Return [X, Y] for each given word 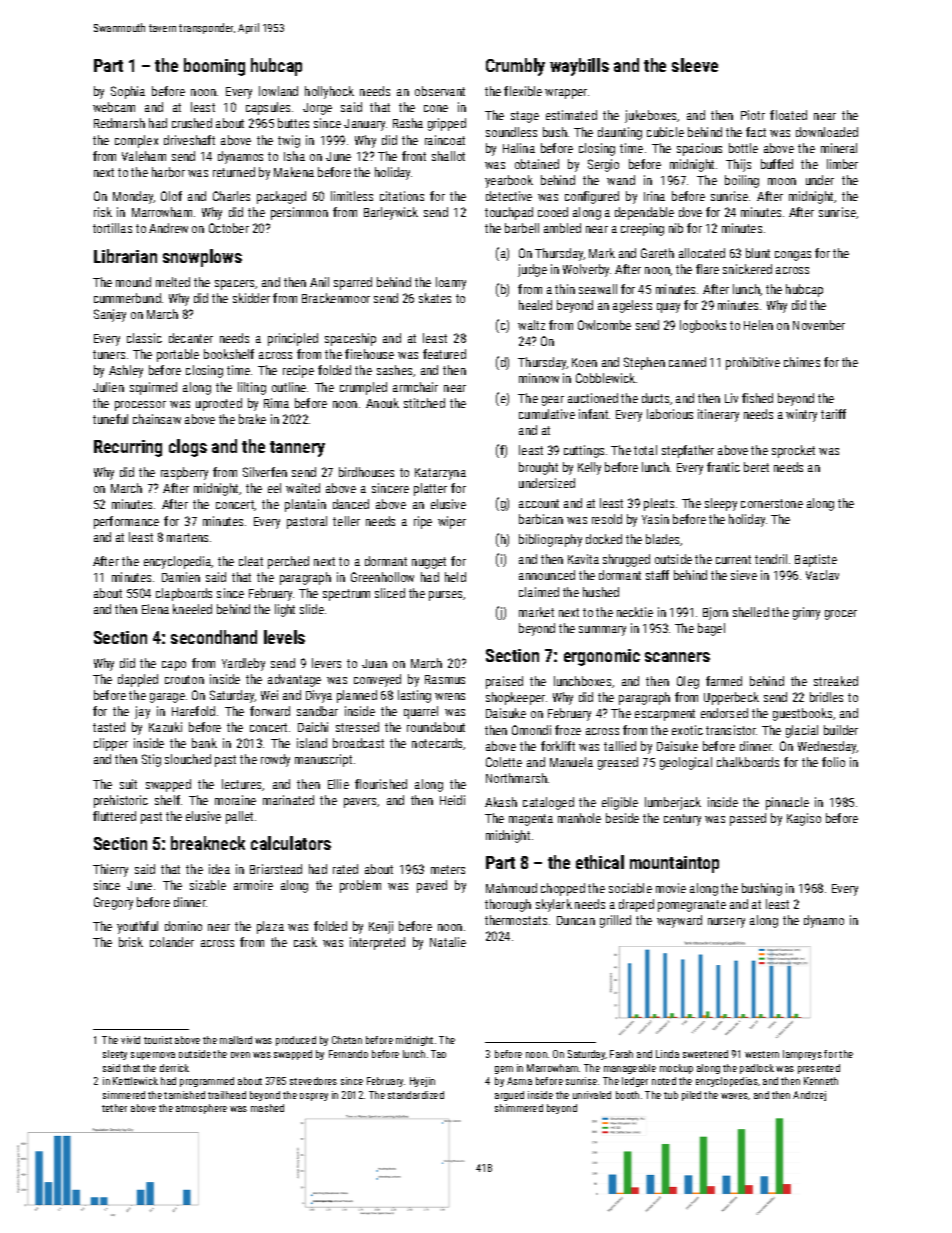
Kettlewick [135, 1081]
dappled [138, 680]
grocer [841, 615]
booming [214, 67]
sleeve [695, 65]
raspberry [184, 473]
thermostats [516, 920]
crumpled [363, 388]
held [455, 577]
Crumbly [515, 67]
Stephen [644, 363]
